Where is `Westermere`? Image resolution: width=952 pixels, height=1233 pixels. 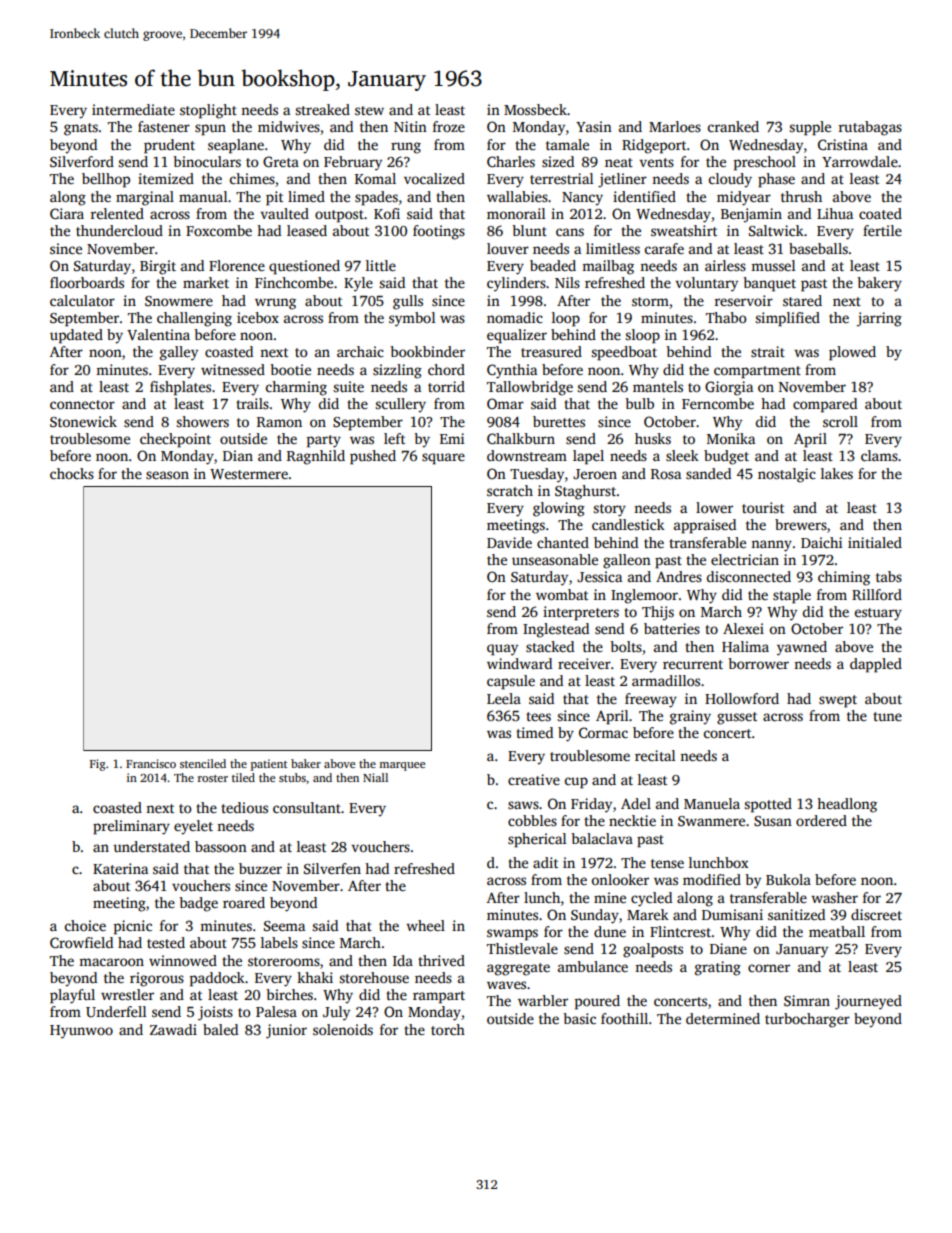 Westermere is located at coordinates (249, 474).
